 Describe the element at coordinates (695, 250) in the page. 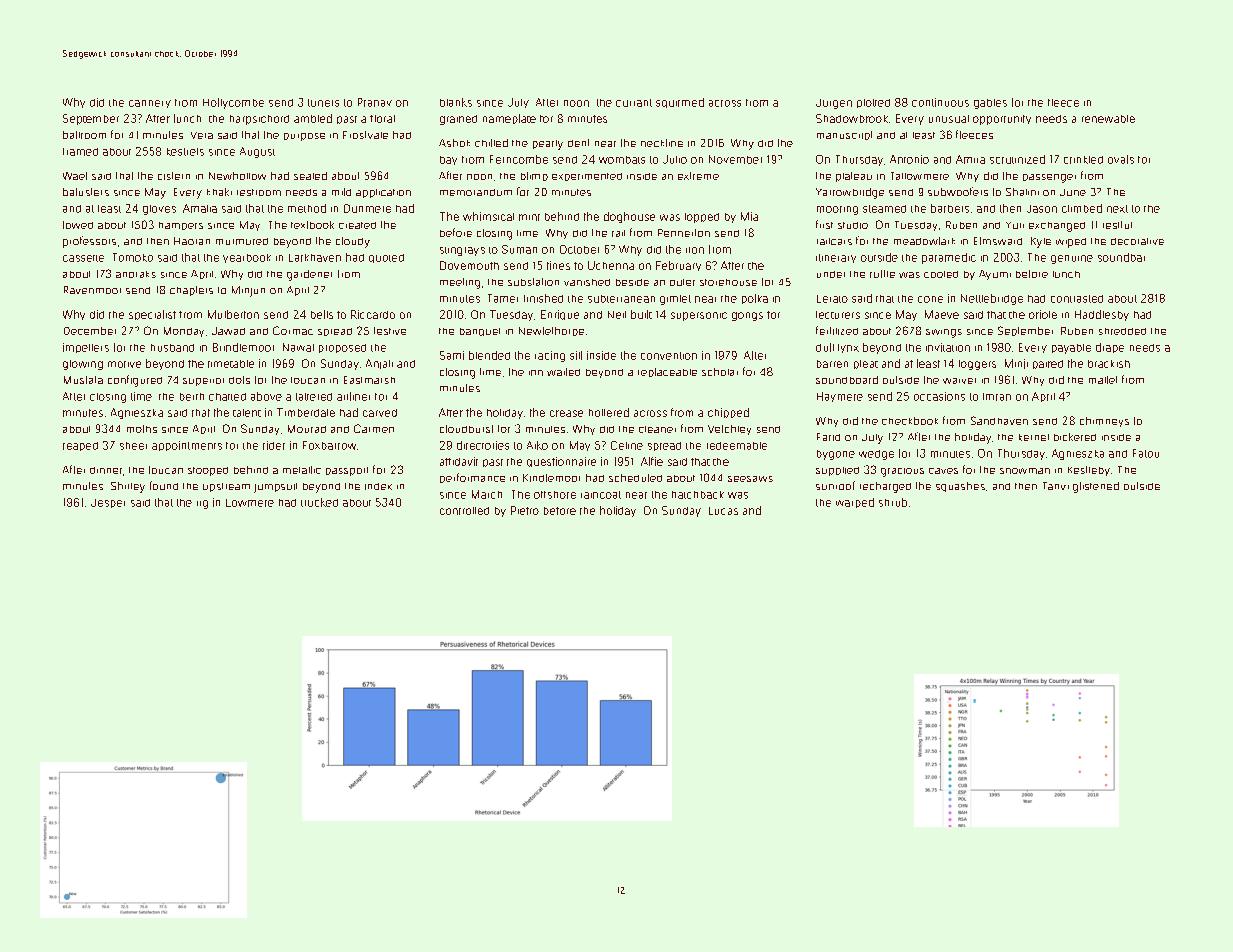

I see `iron` at that location.
